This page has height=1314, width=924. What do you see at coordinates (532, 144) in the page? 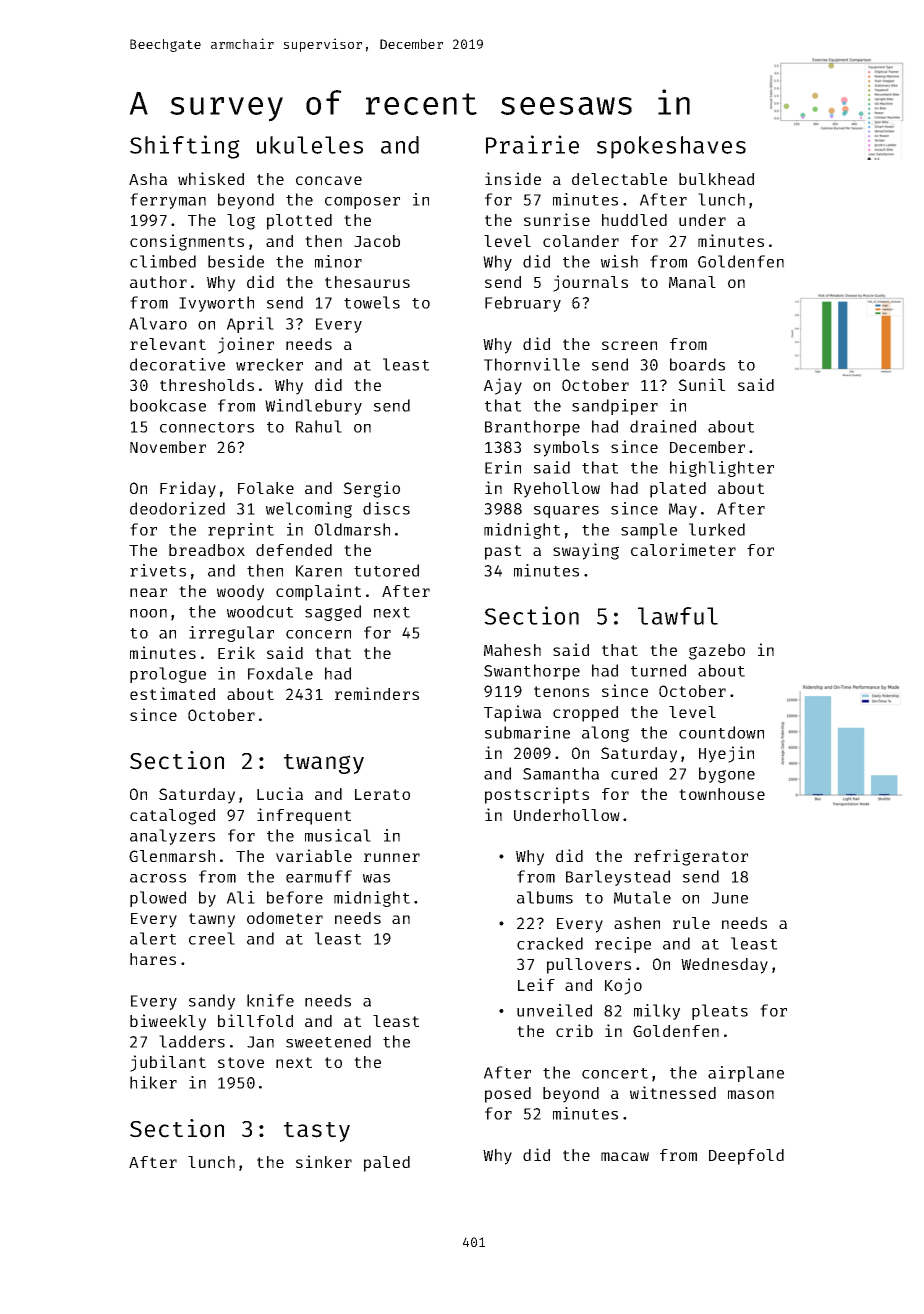
I see `Prairie` at bounding box center [532, 144].
